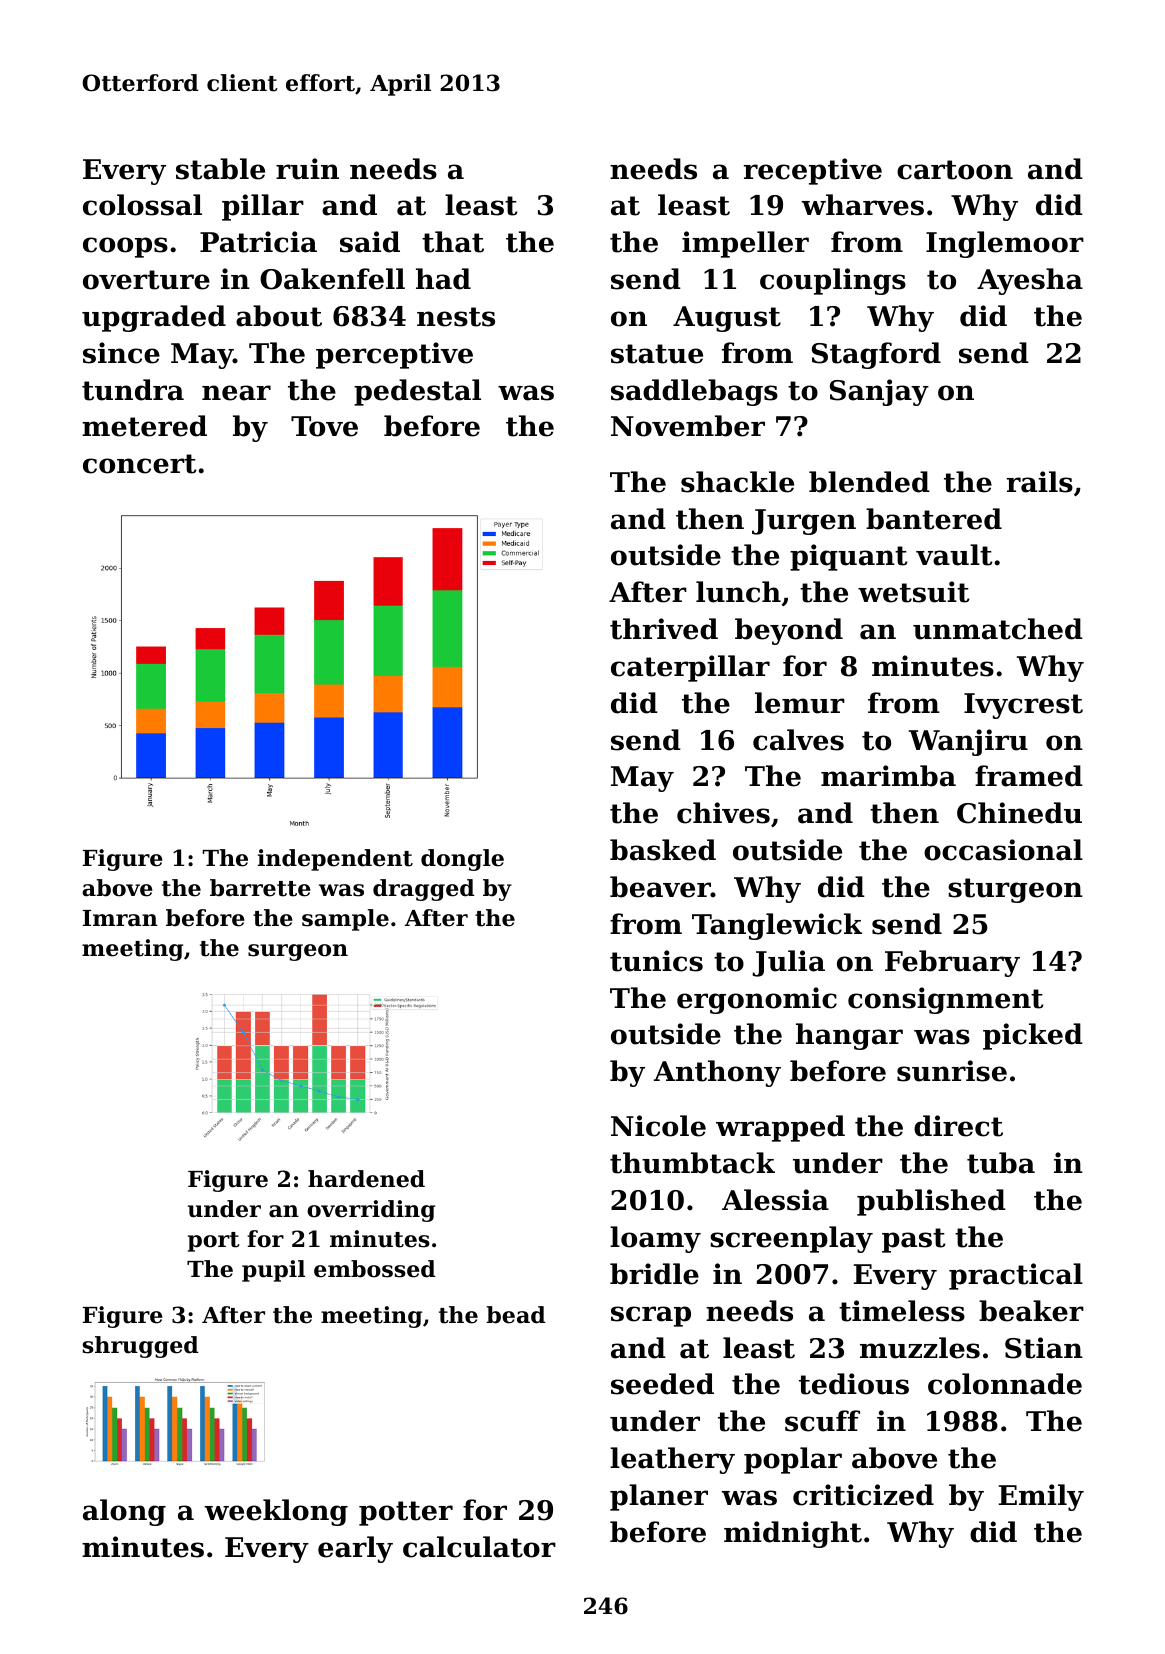 The image size is (1165, 1654). What do you see at coordinates (120, 918) in the image?
I see `Imran` at bounding box center [120, 918].
